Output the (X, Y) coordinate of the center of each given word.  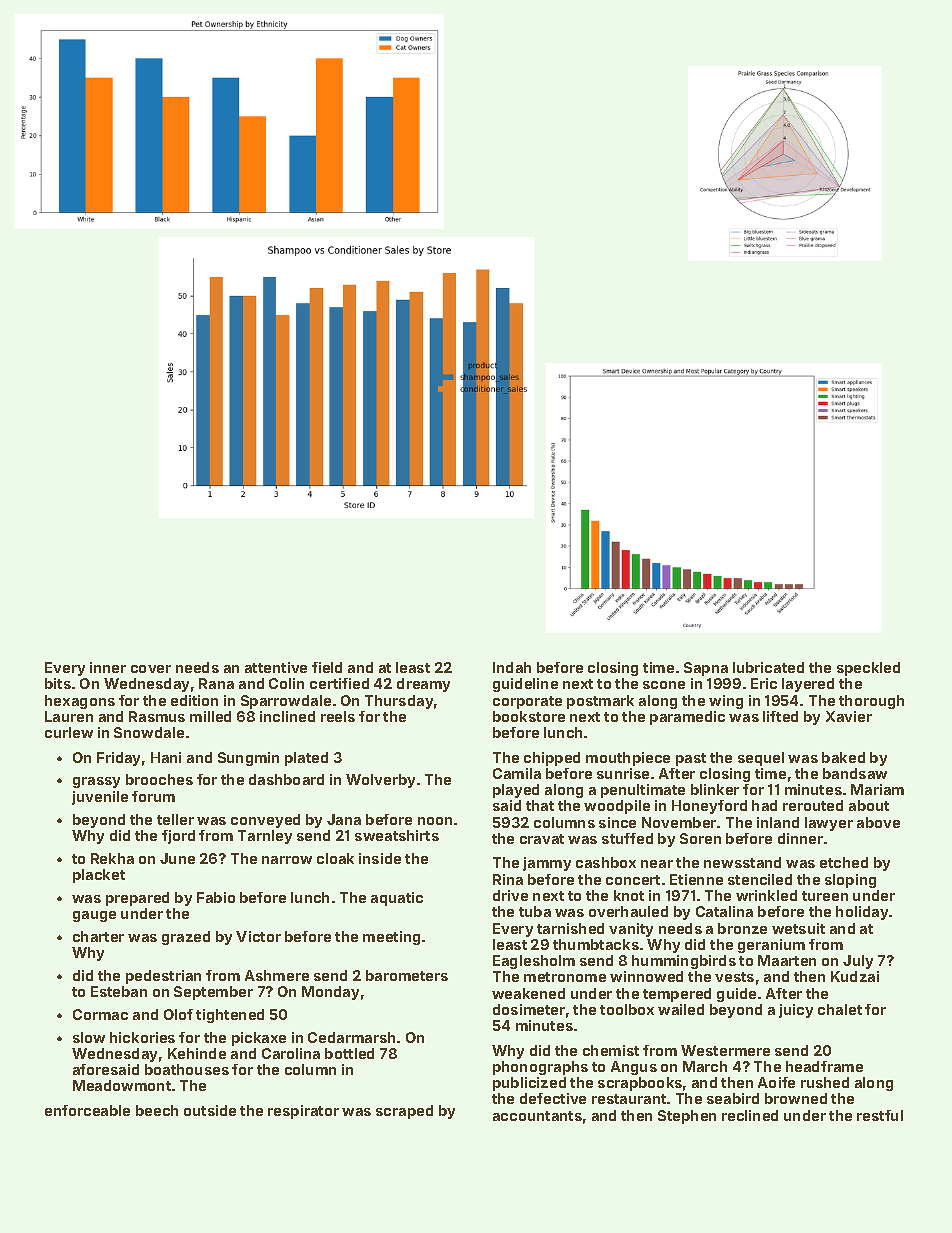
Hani (166, 757)
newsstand (742, 862)
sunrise (623, 773)
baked (843, 757)
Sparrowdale (286, 702)
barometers (407, 975)
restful (880, 1115)
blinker (715, 789)
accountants (537, 1116)
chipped (552, 759)
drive (510, 895)
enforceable (87, 1110)
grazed (186, 938)
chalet (840, 1009)
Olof (178, 1014)
